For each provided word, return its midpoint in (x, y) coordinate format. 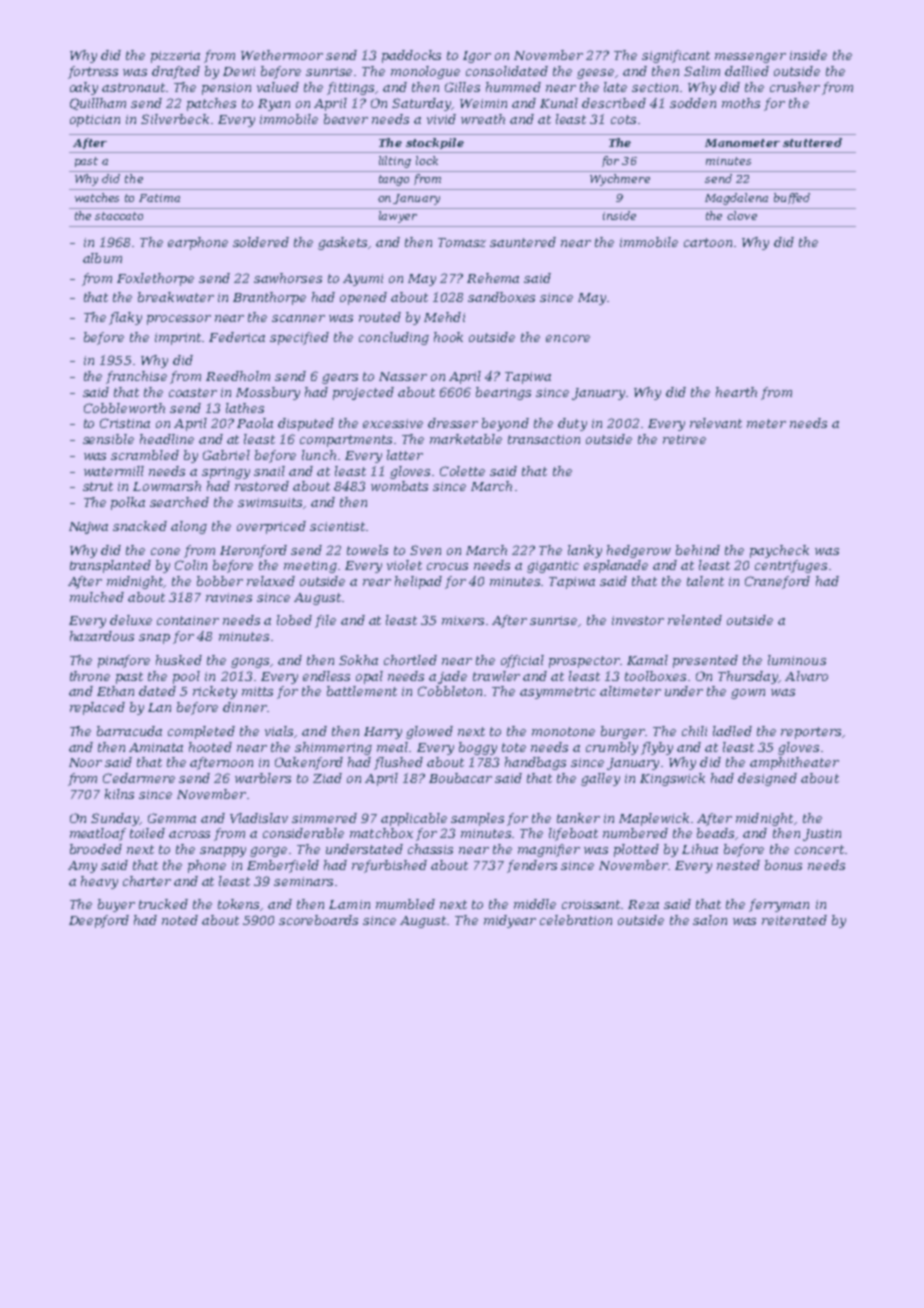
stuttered (812, 142)
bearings (503, 393)
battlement (362, 691)
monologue (425, 72)
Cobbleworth (124, 408)
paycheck (779, 551)
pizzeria (175, 57)
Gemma (172, 818)
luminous (797, 660)
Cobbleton (450, 691)
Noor (85, 762)
